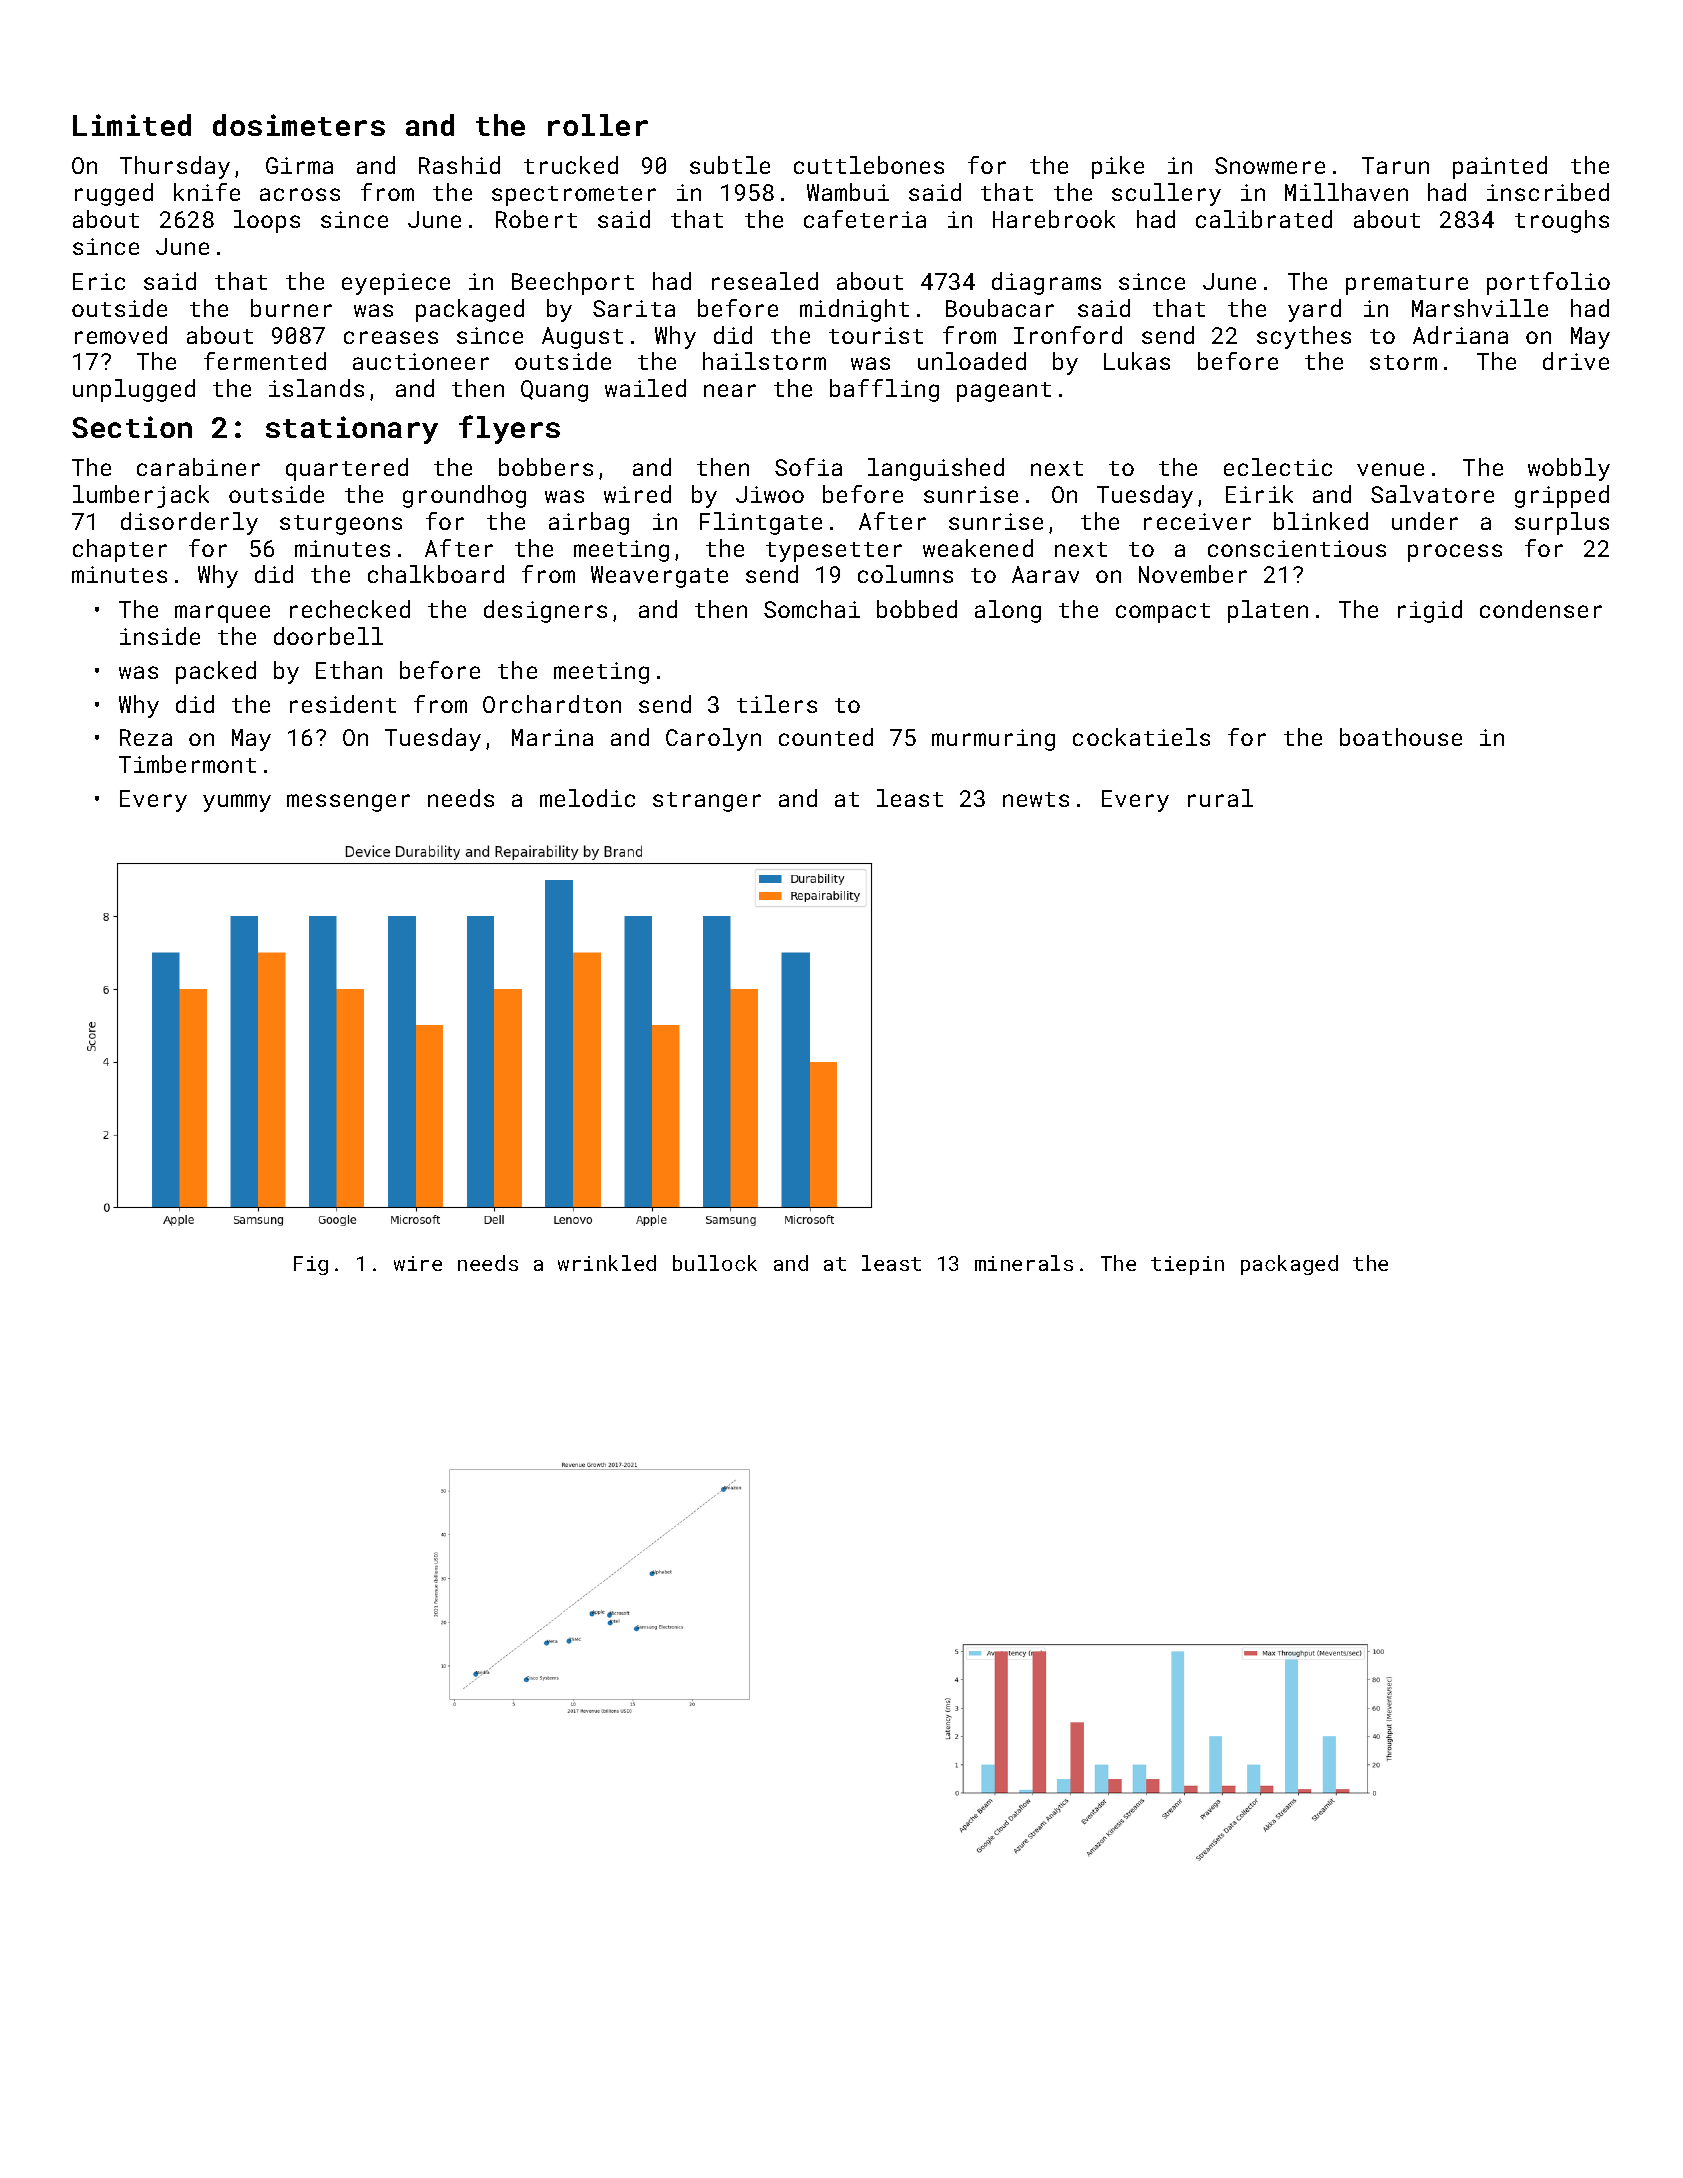 The image size is (1683, 2178). Describe the element at coordinates (132, 125) in the page. I see `Limited` at that location.
